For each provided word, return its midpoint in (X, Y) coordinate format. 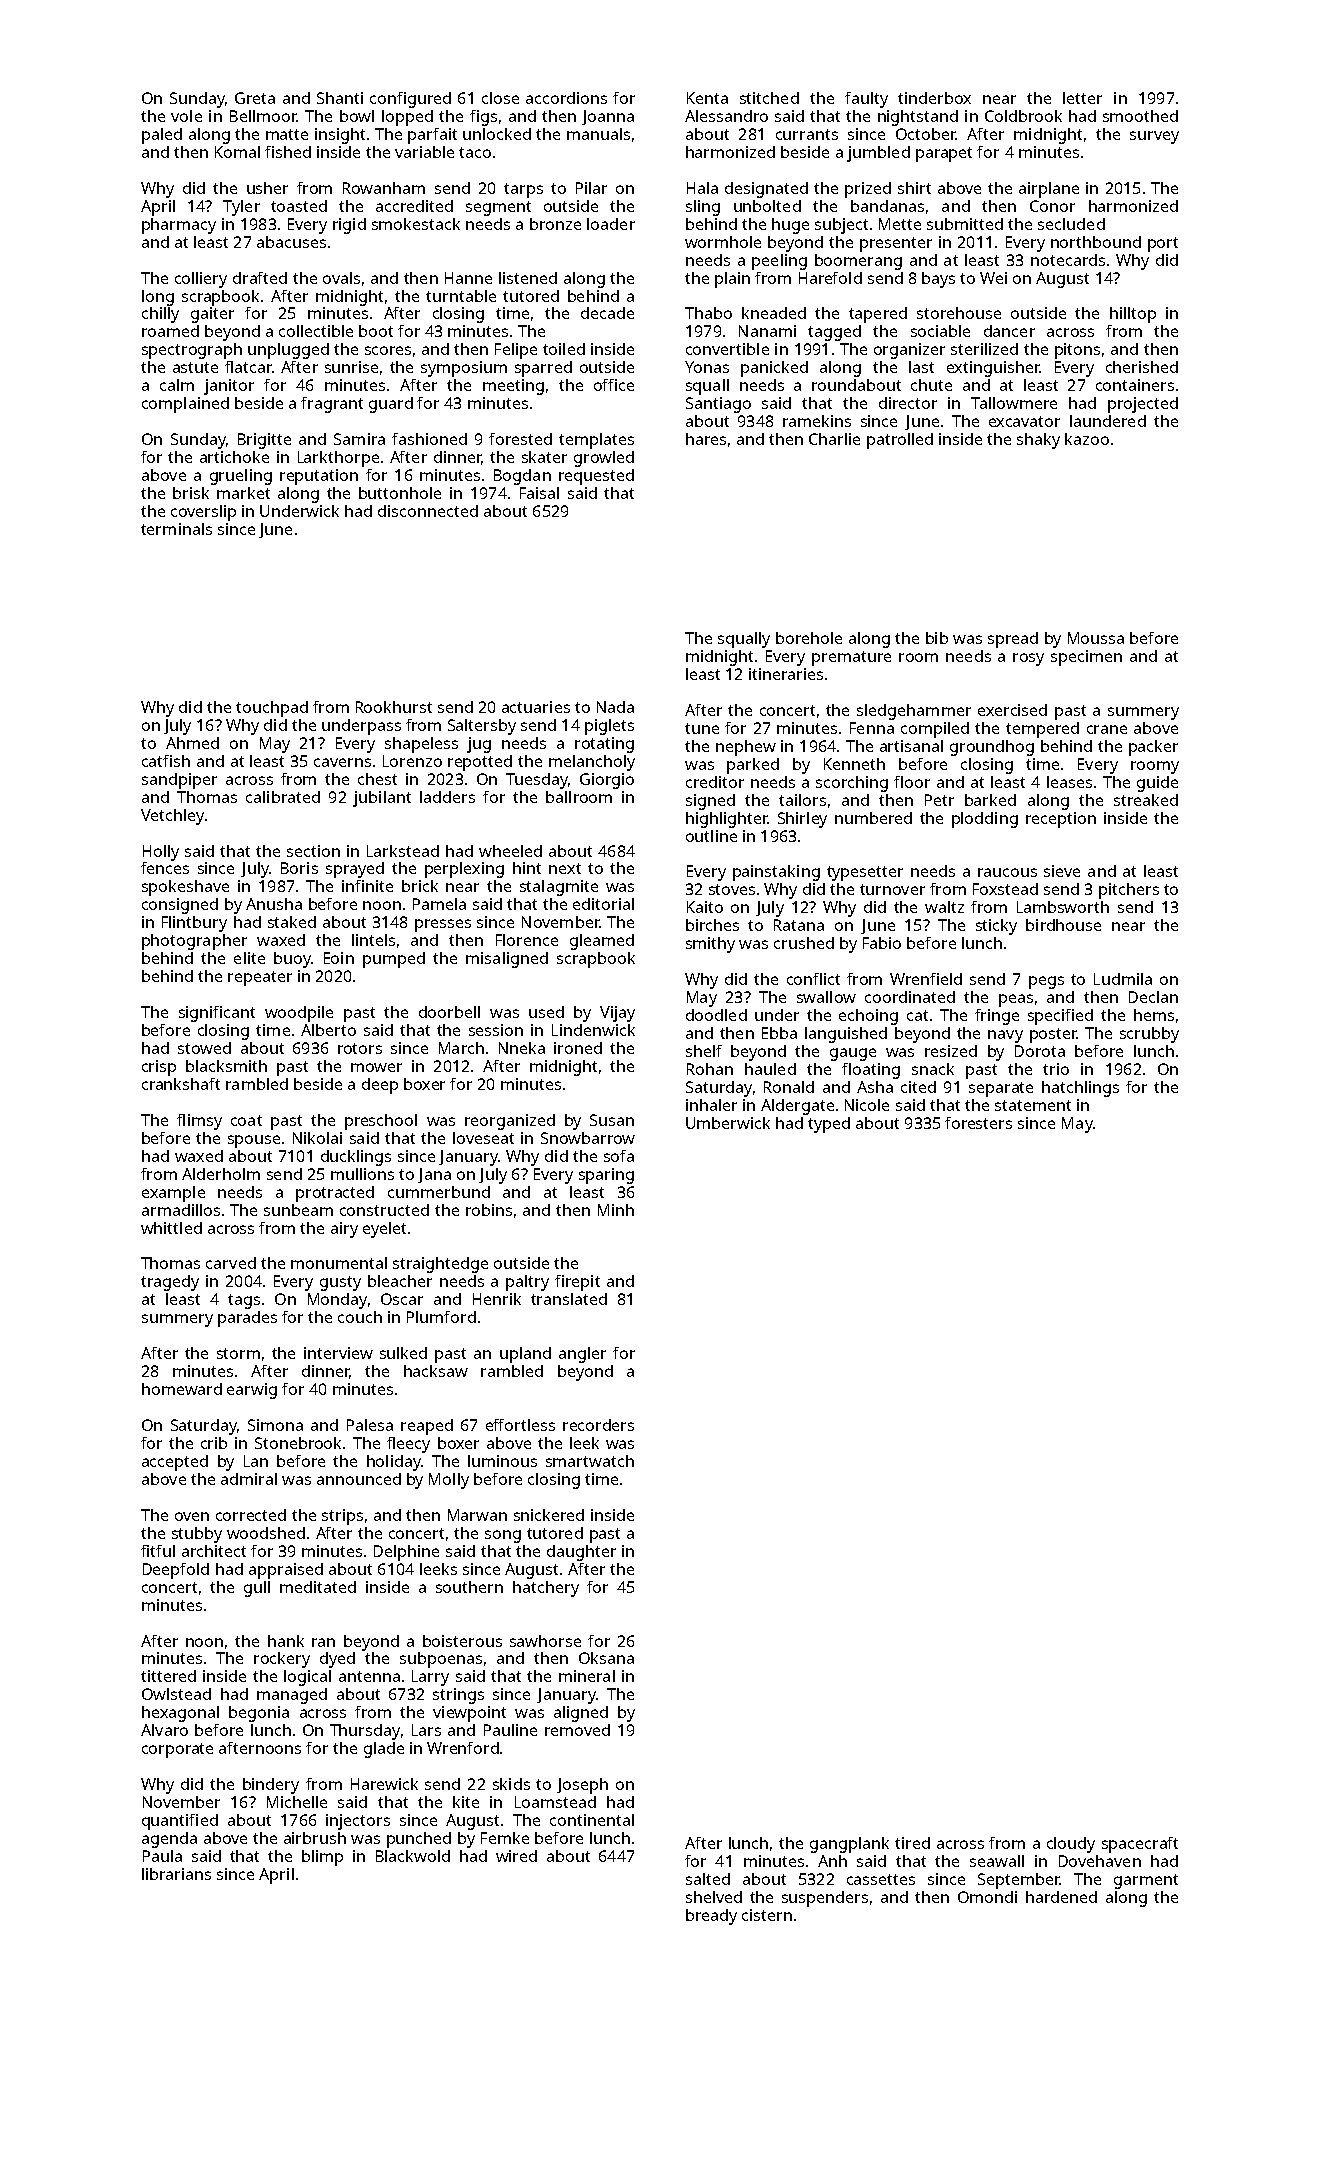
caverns (342, 762)
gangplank (849, 1845)
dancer (1009, 331)
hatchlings (1080, 1089)
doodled (716, 1015)
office (614, 385)
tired (912, 1843)
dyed (337, 1660)
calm (177, 385)
